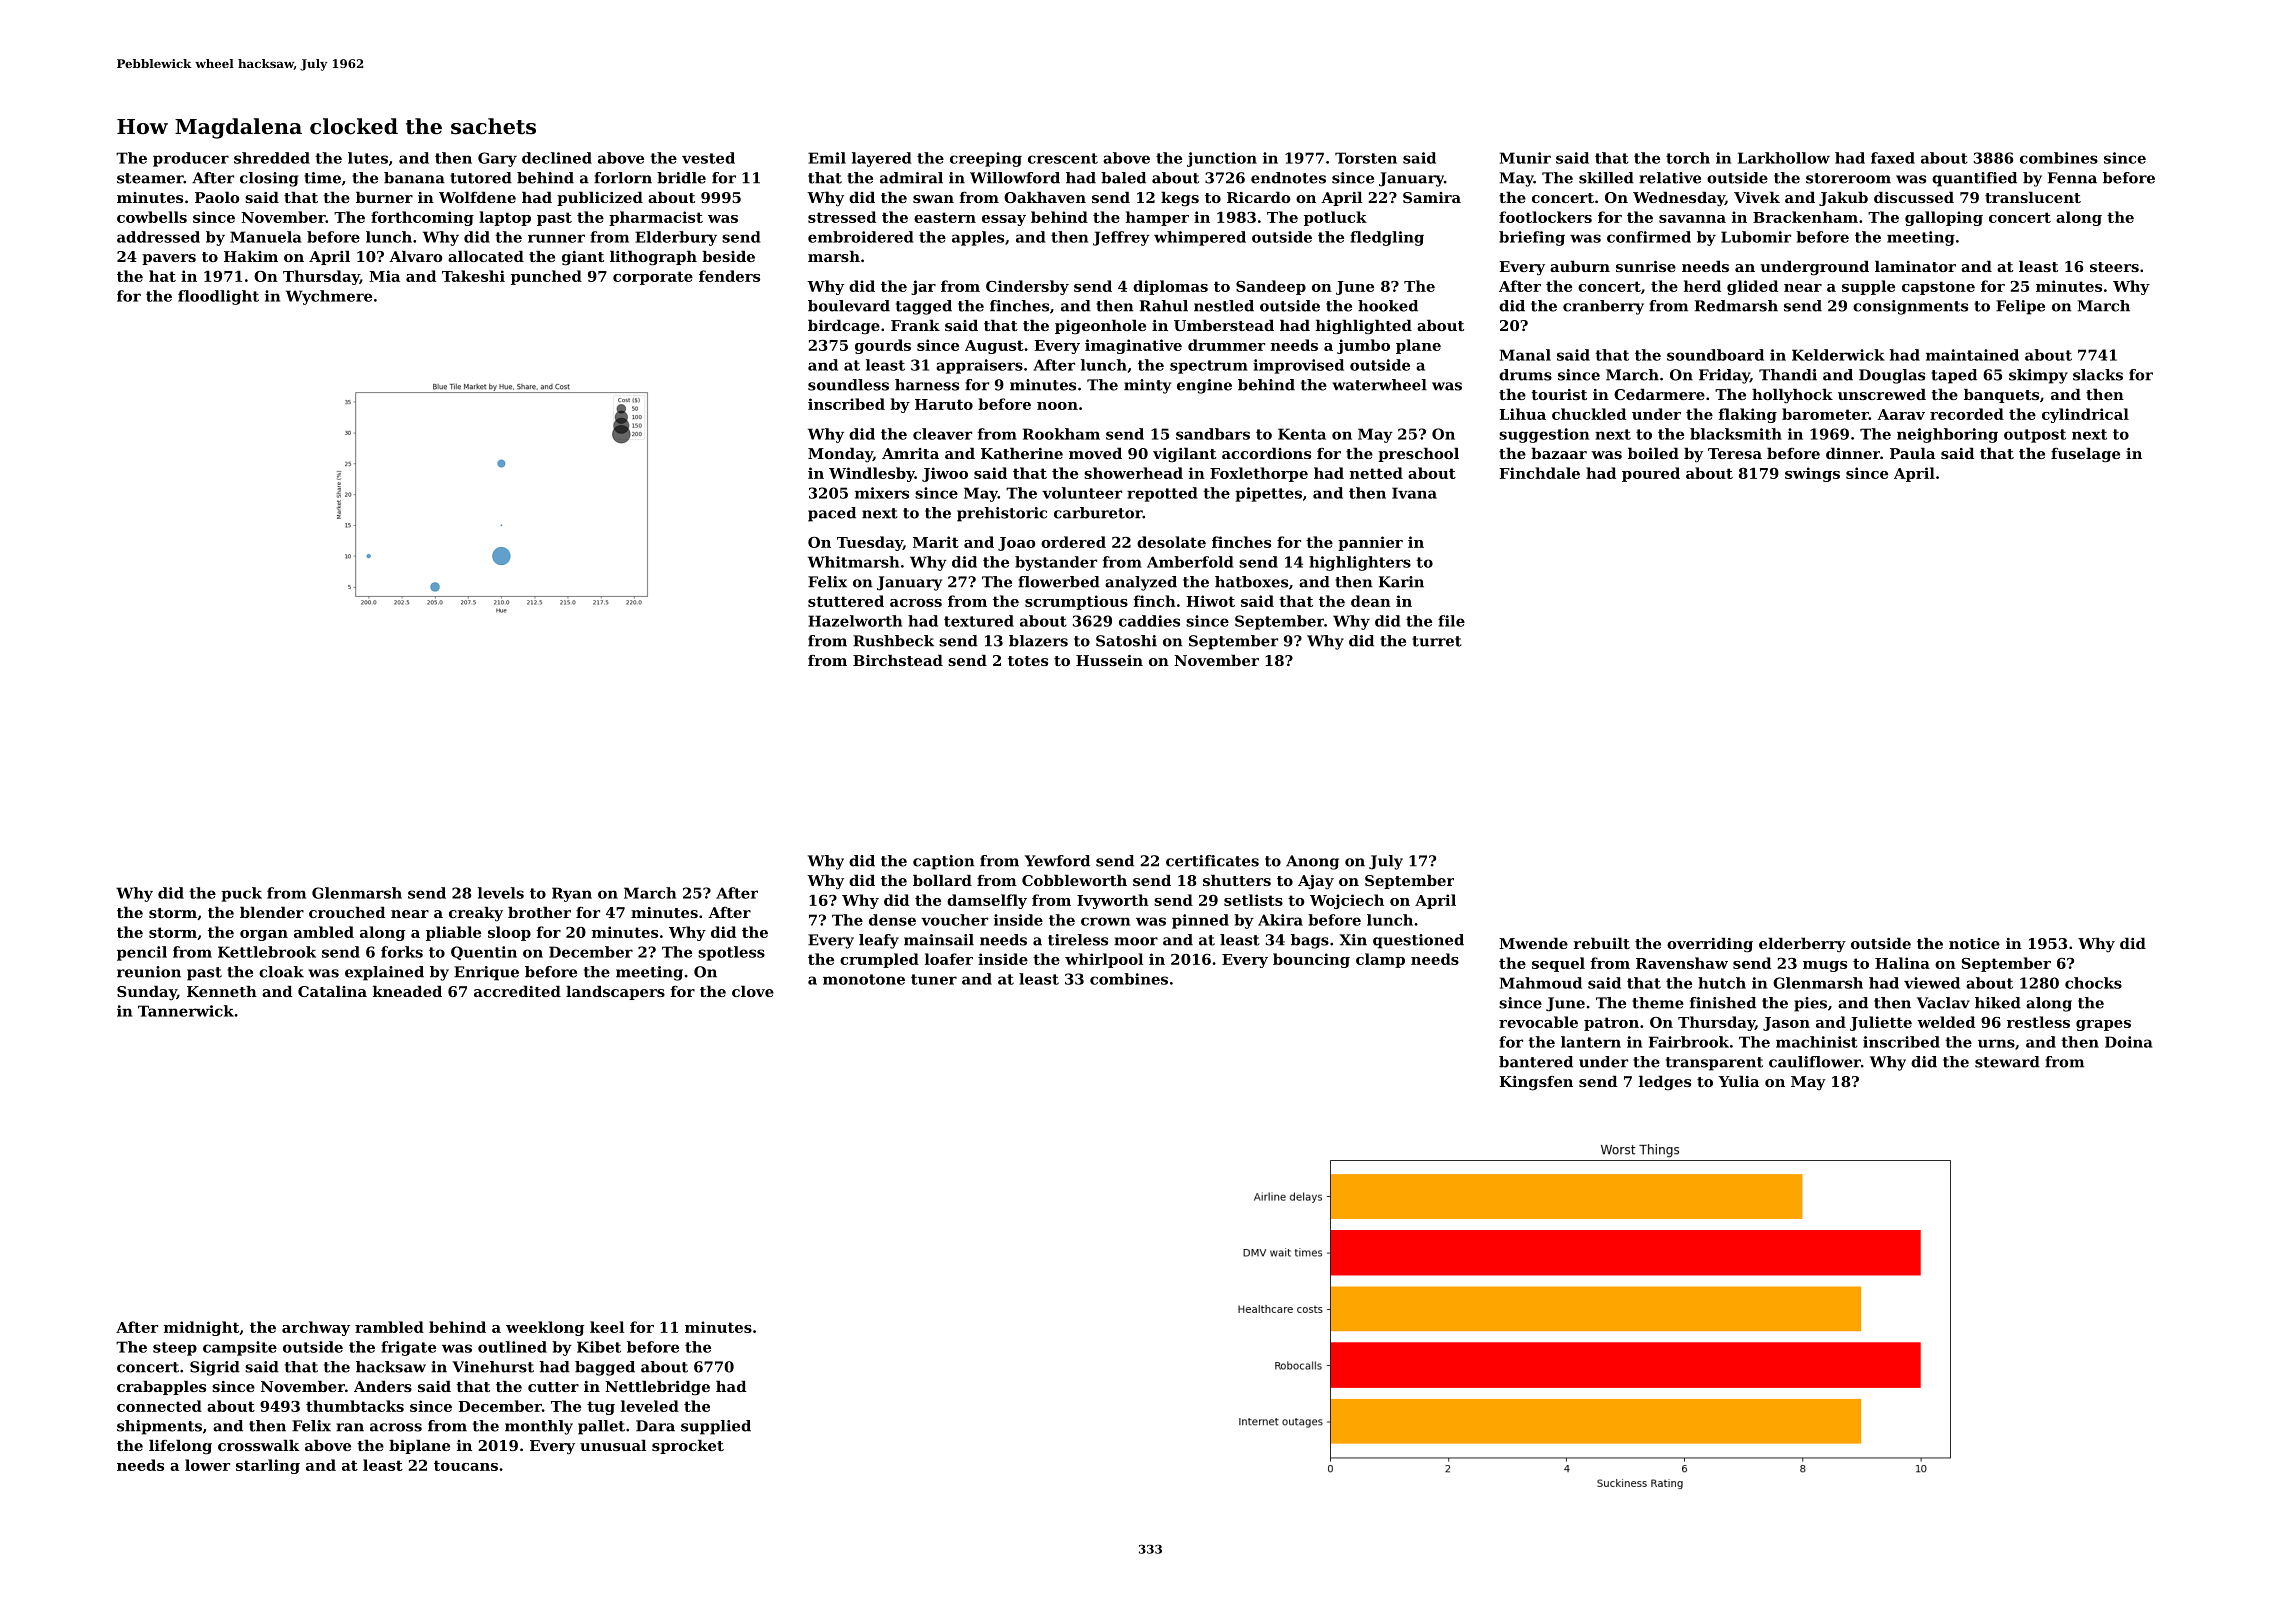  Describe the element at coordinates (1311, 960) in the document. I see `bouncing` at that location.
